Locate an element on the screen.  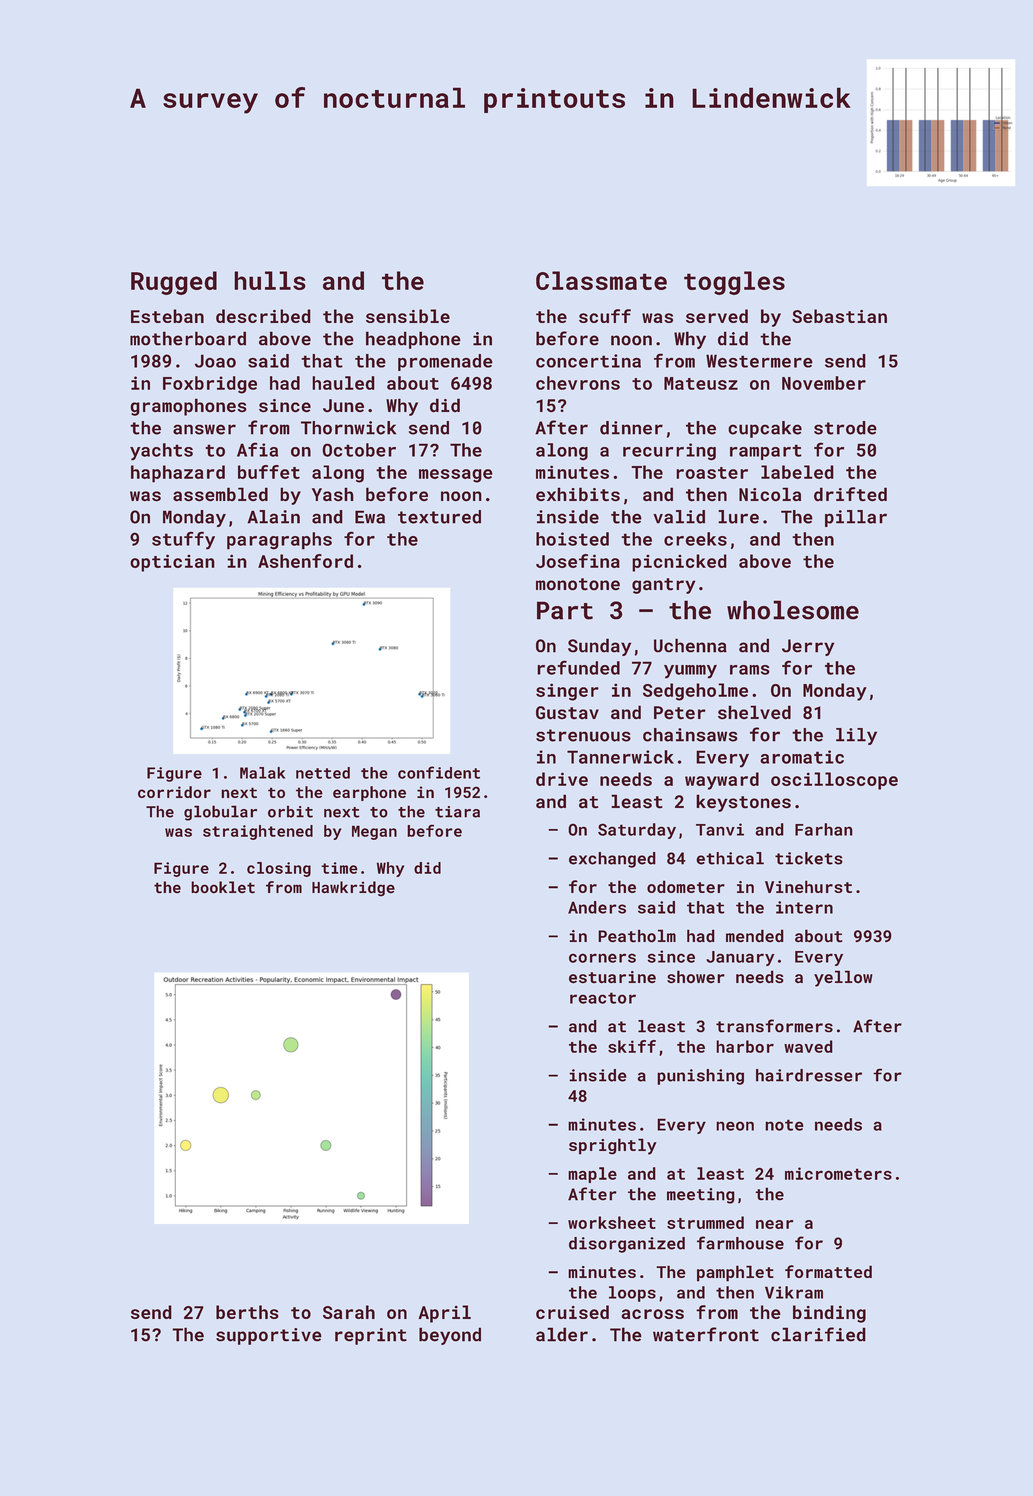
booklet is located at coordinates (223, 887).
